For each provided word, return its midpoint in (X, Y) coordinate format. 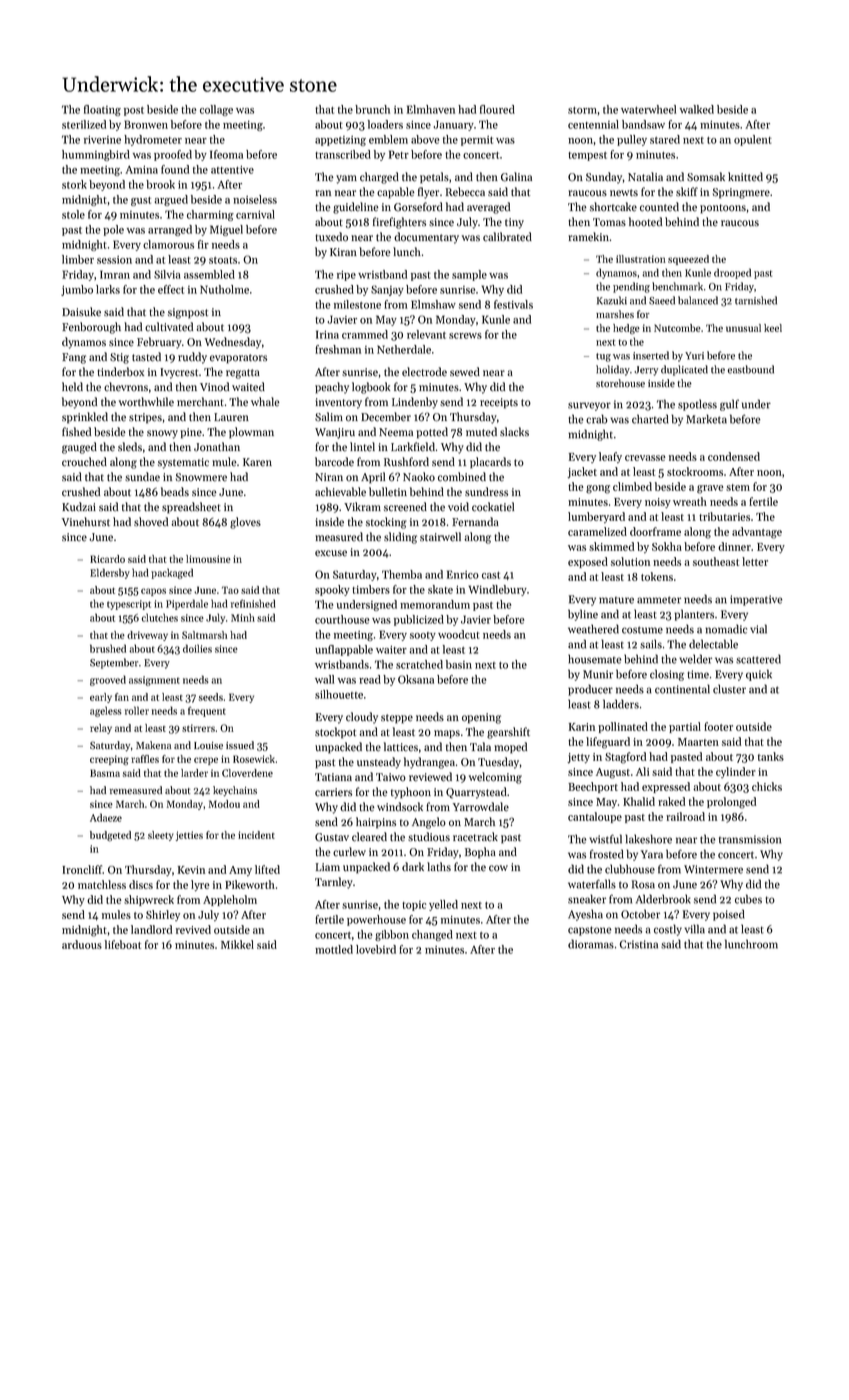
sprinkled (85, 418)
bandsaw (643, 124)
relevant (426, 334)
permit (477, 141)
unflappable (344, 650)
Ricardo (107, 559)
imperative (756, 600)
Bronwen (146, 124)
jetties (189, 836)
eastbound (751, 369)
